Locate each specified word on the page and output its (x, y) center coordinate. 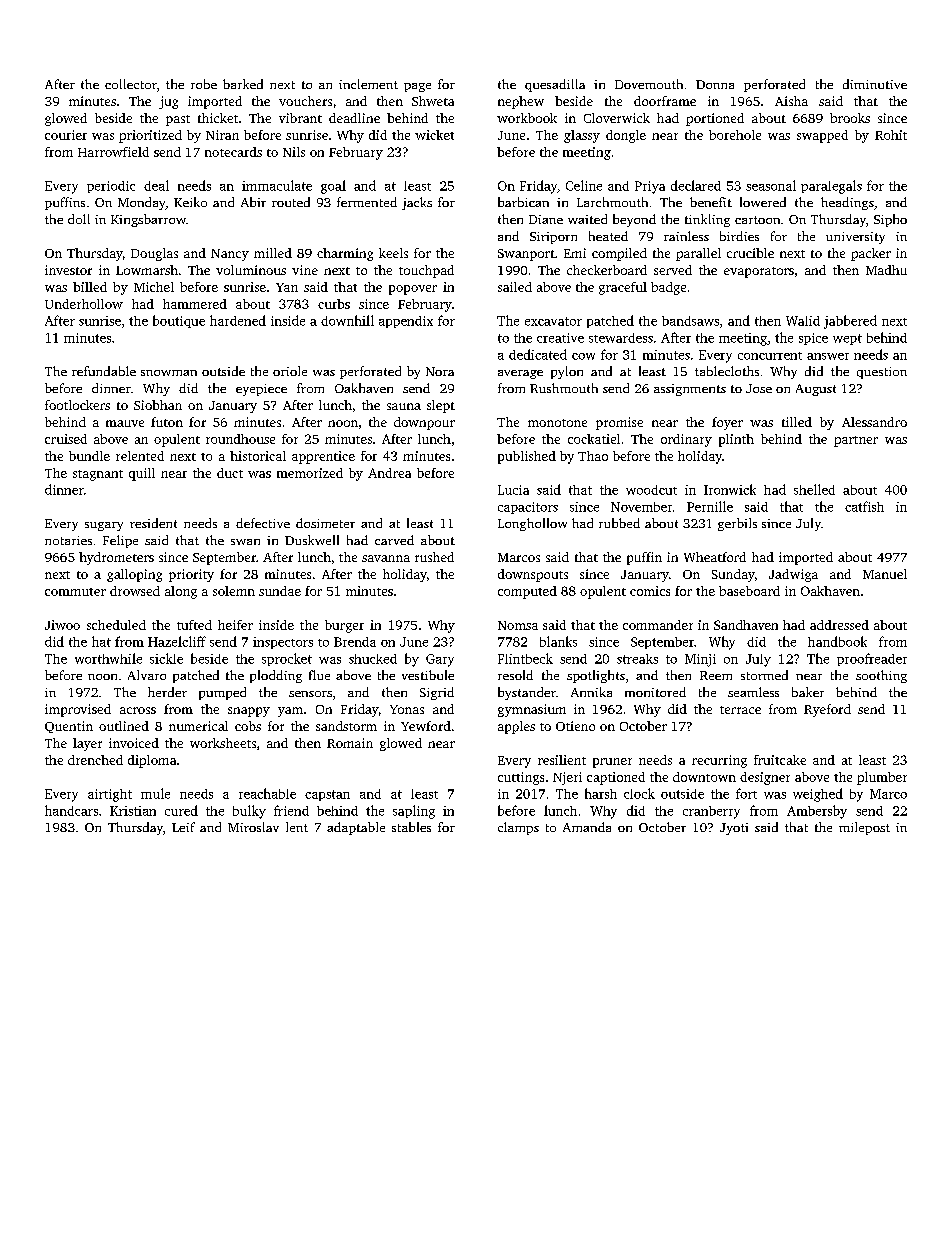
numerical (198, 726)
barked (243, 84)
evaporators (759, 272)
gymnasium (532, 710)
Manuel (885, 574)
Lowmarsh (147, 270)
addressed (839, 625)
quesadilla (555, 85)
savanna (386, 558)
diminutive (875, 84)
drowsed (135, 591)
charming (345, 254)
